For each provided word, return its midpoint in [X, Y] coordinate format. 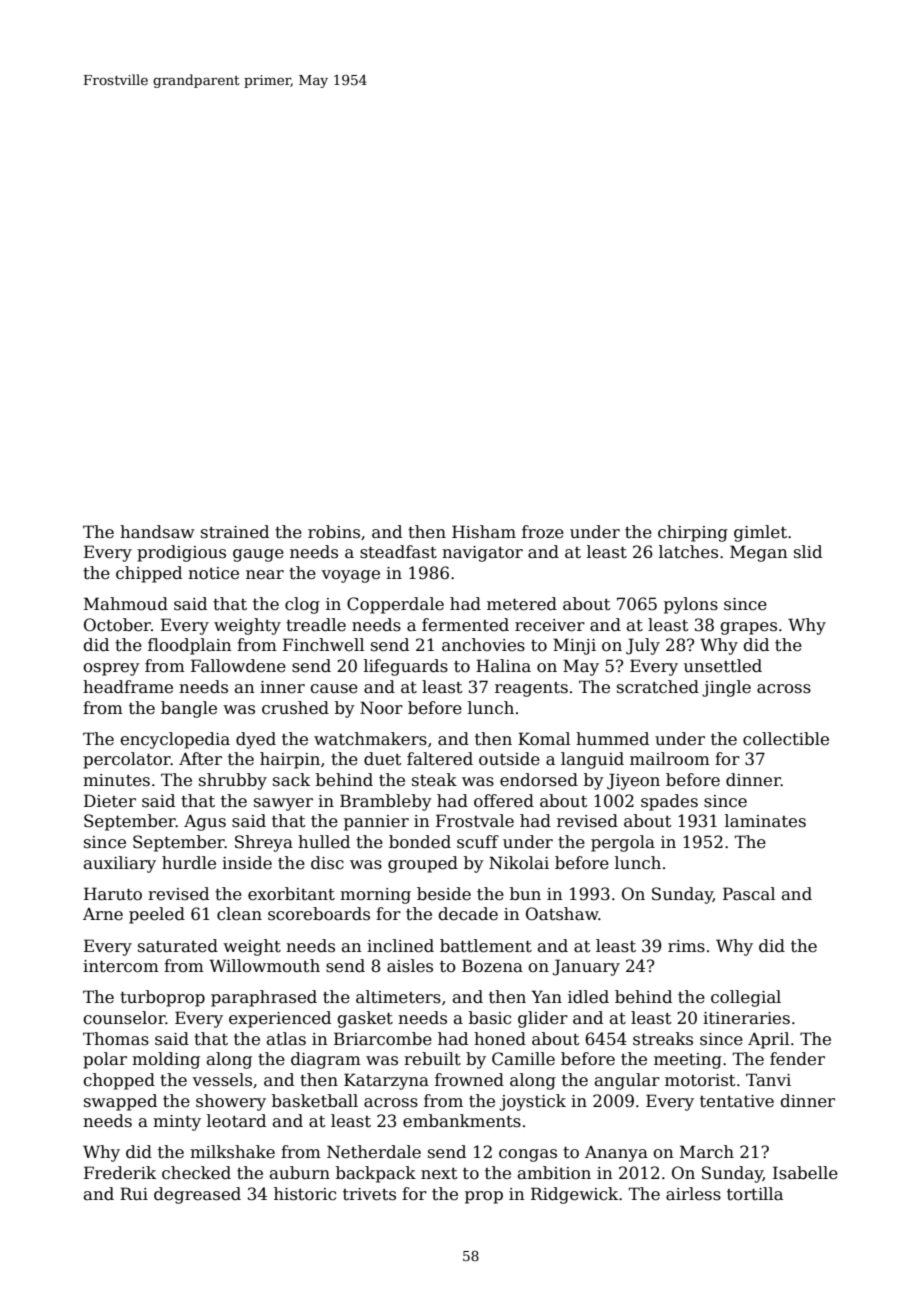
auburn [300, 1173]
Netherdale [374, 1152]
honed [500, 1039]
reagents [531, 689]
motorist [700, 1080]
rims [686, 946]
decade [468, 914]
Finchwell [323, 645]
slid [808, 552]
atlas [286, 1039]
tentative [737, 1101]
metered [522, 604]
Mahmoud [126, 604]
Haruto [113, 894]
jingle [726, 688]
